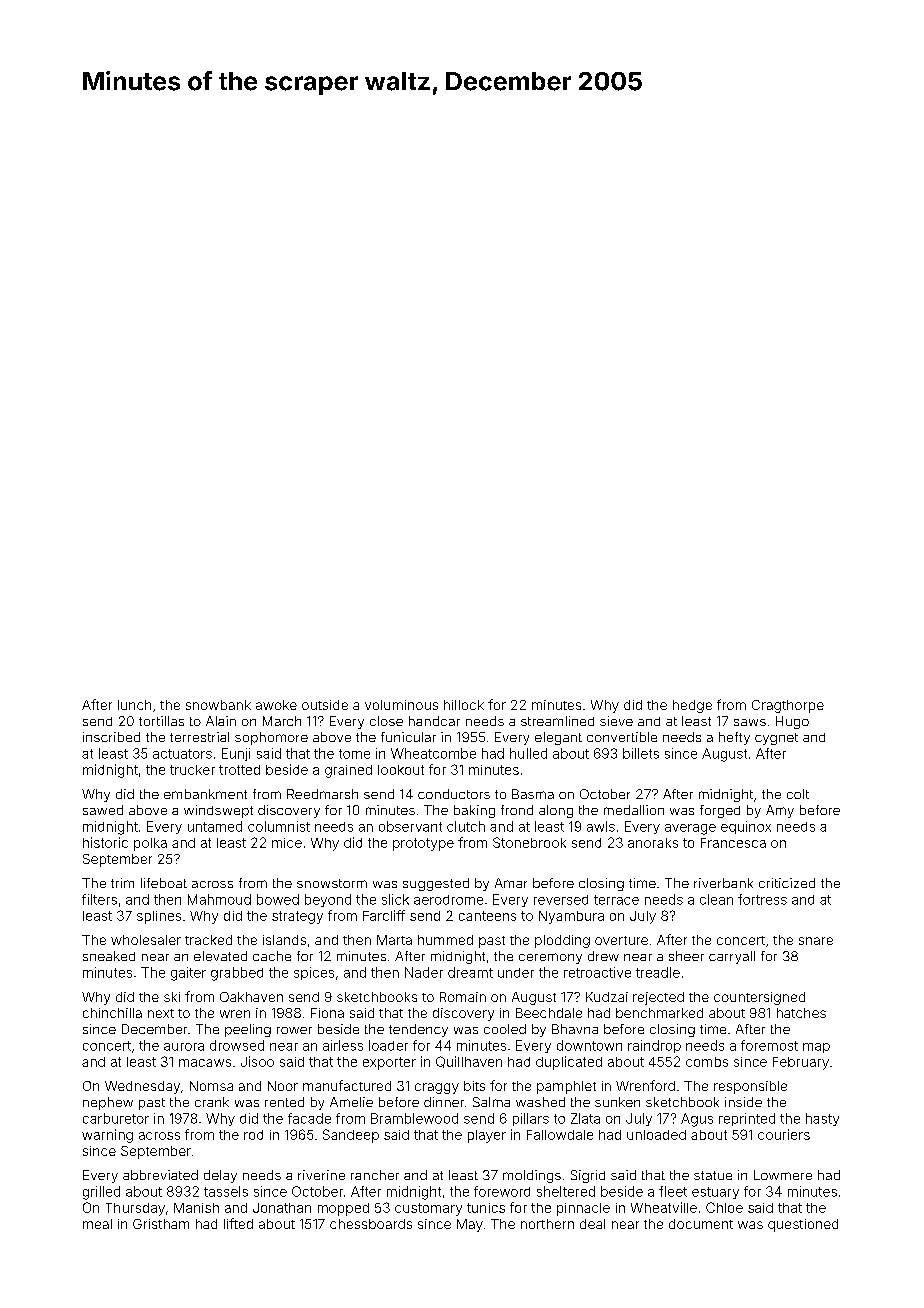  I want to click on saws, so click(750, 722).
